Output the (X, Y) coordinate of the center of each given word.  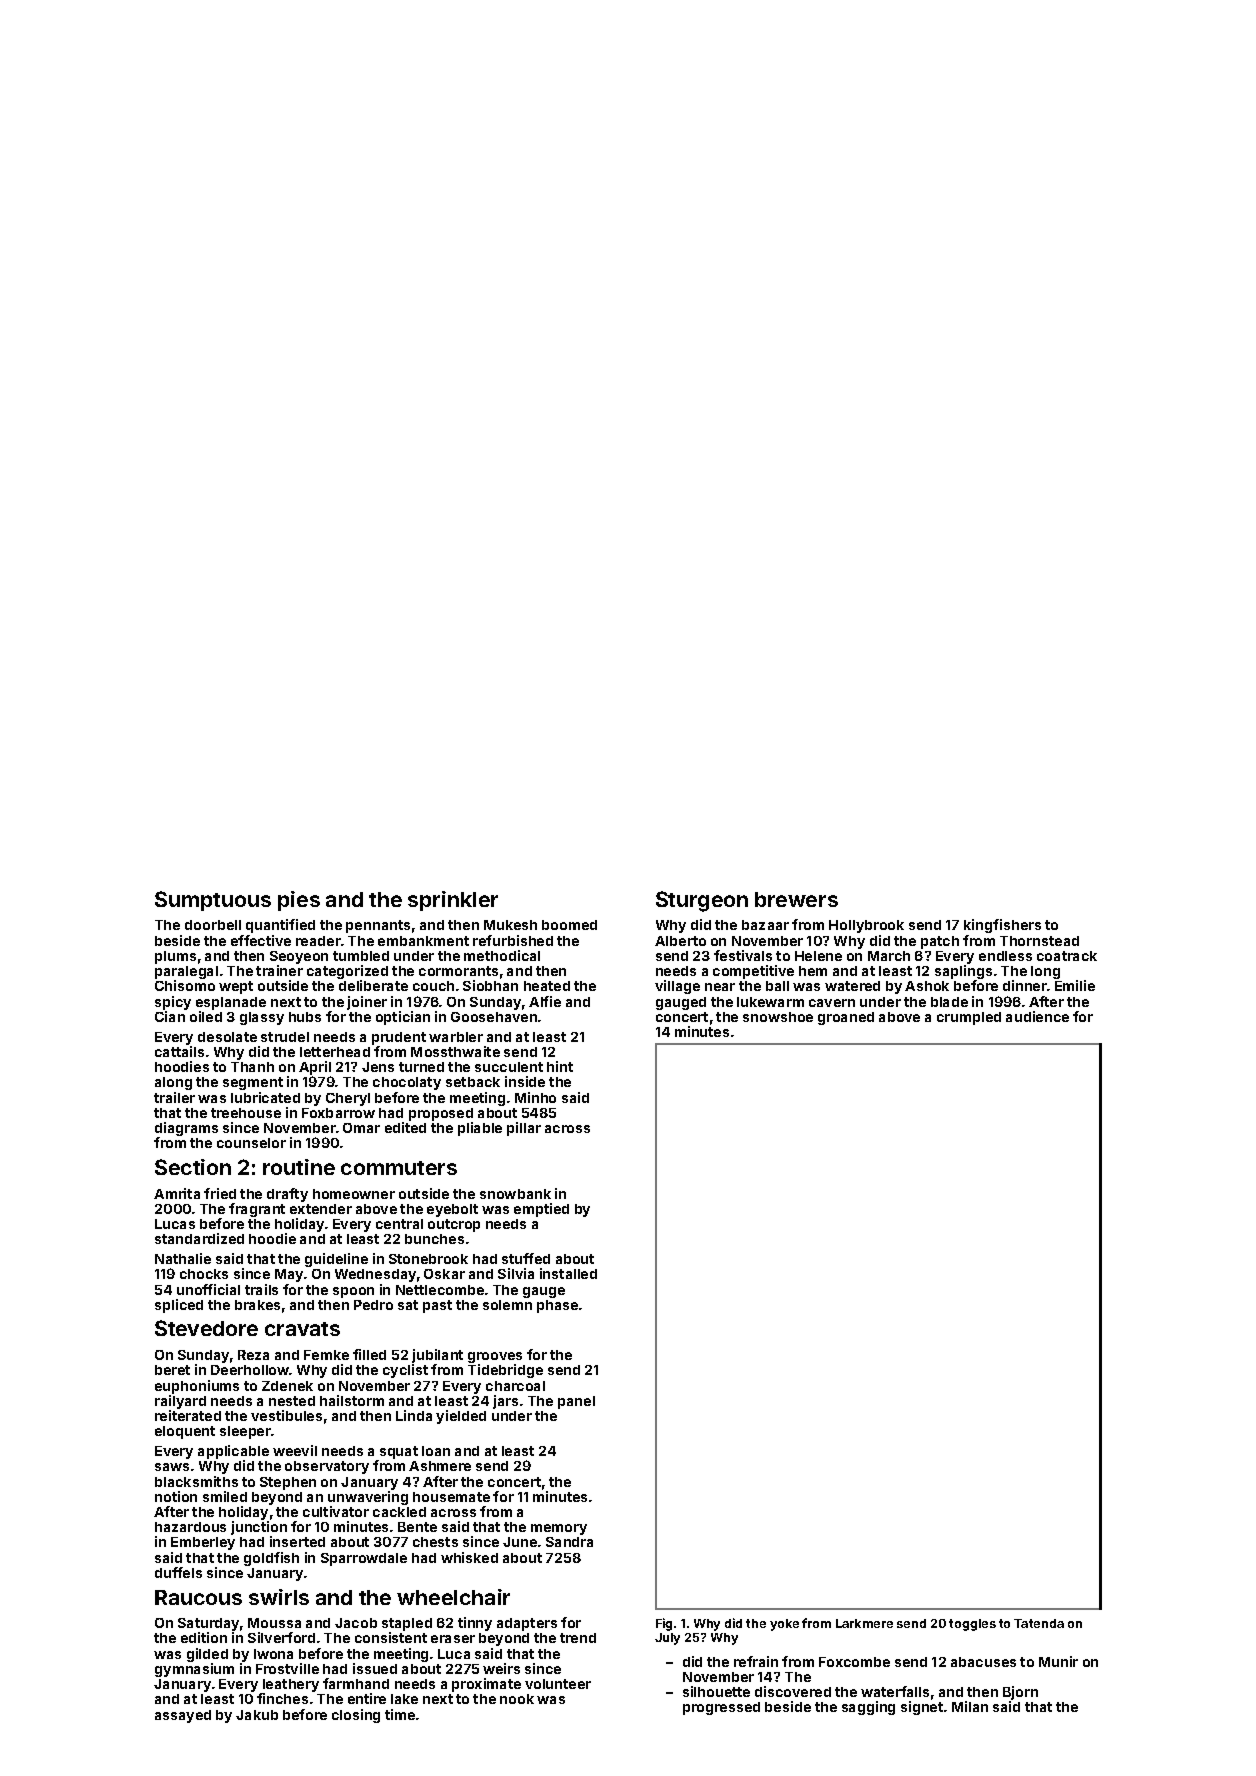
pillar (524, 1129)
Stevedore (206, 1328)
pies (299, 901)
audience (1037, 1016)
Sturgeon (702, 901)
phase (557, 1306)
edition (204, 1637)
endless (1005, 956)
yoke (784, 1625)
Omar (361, 1128)
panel (576, 1402)
